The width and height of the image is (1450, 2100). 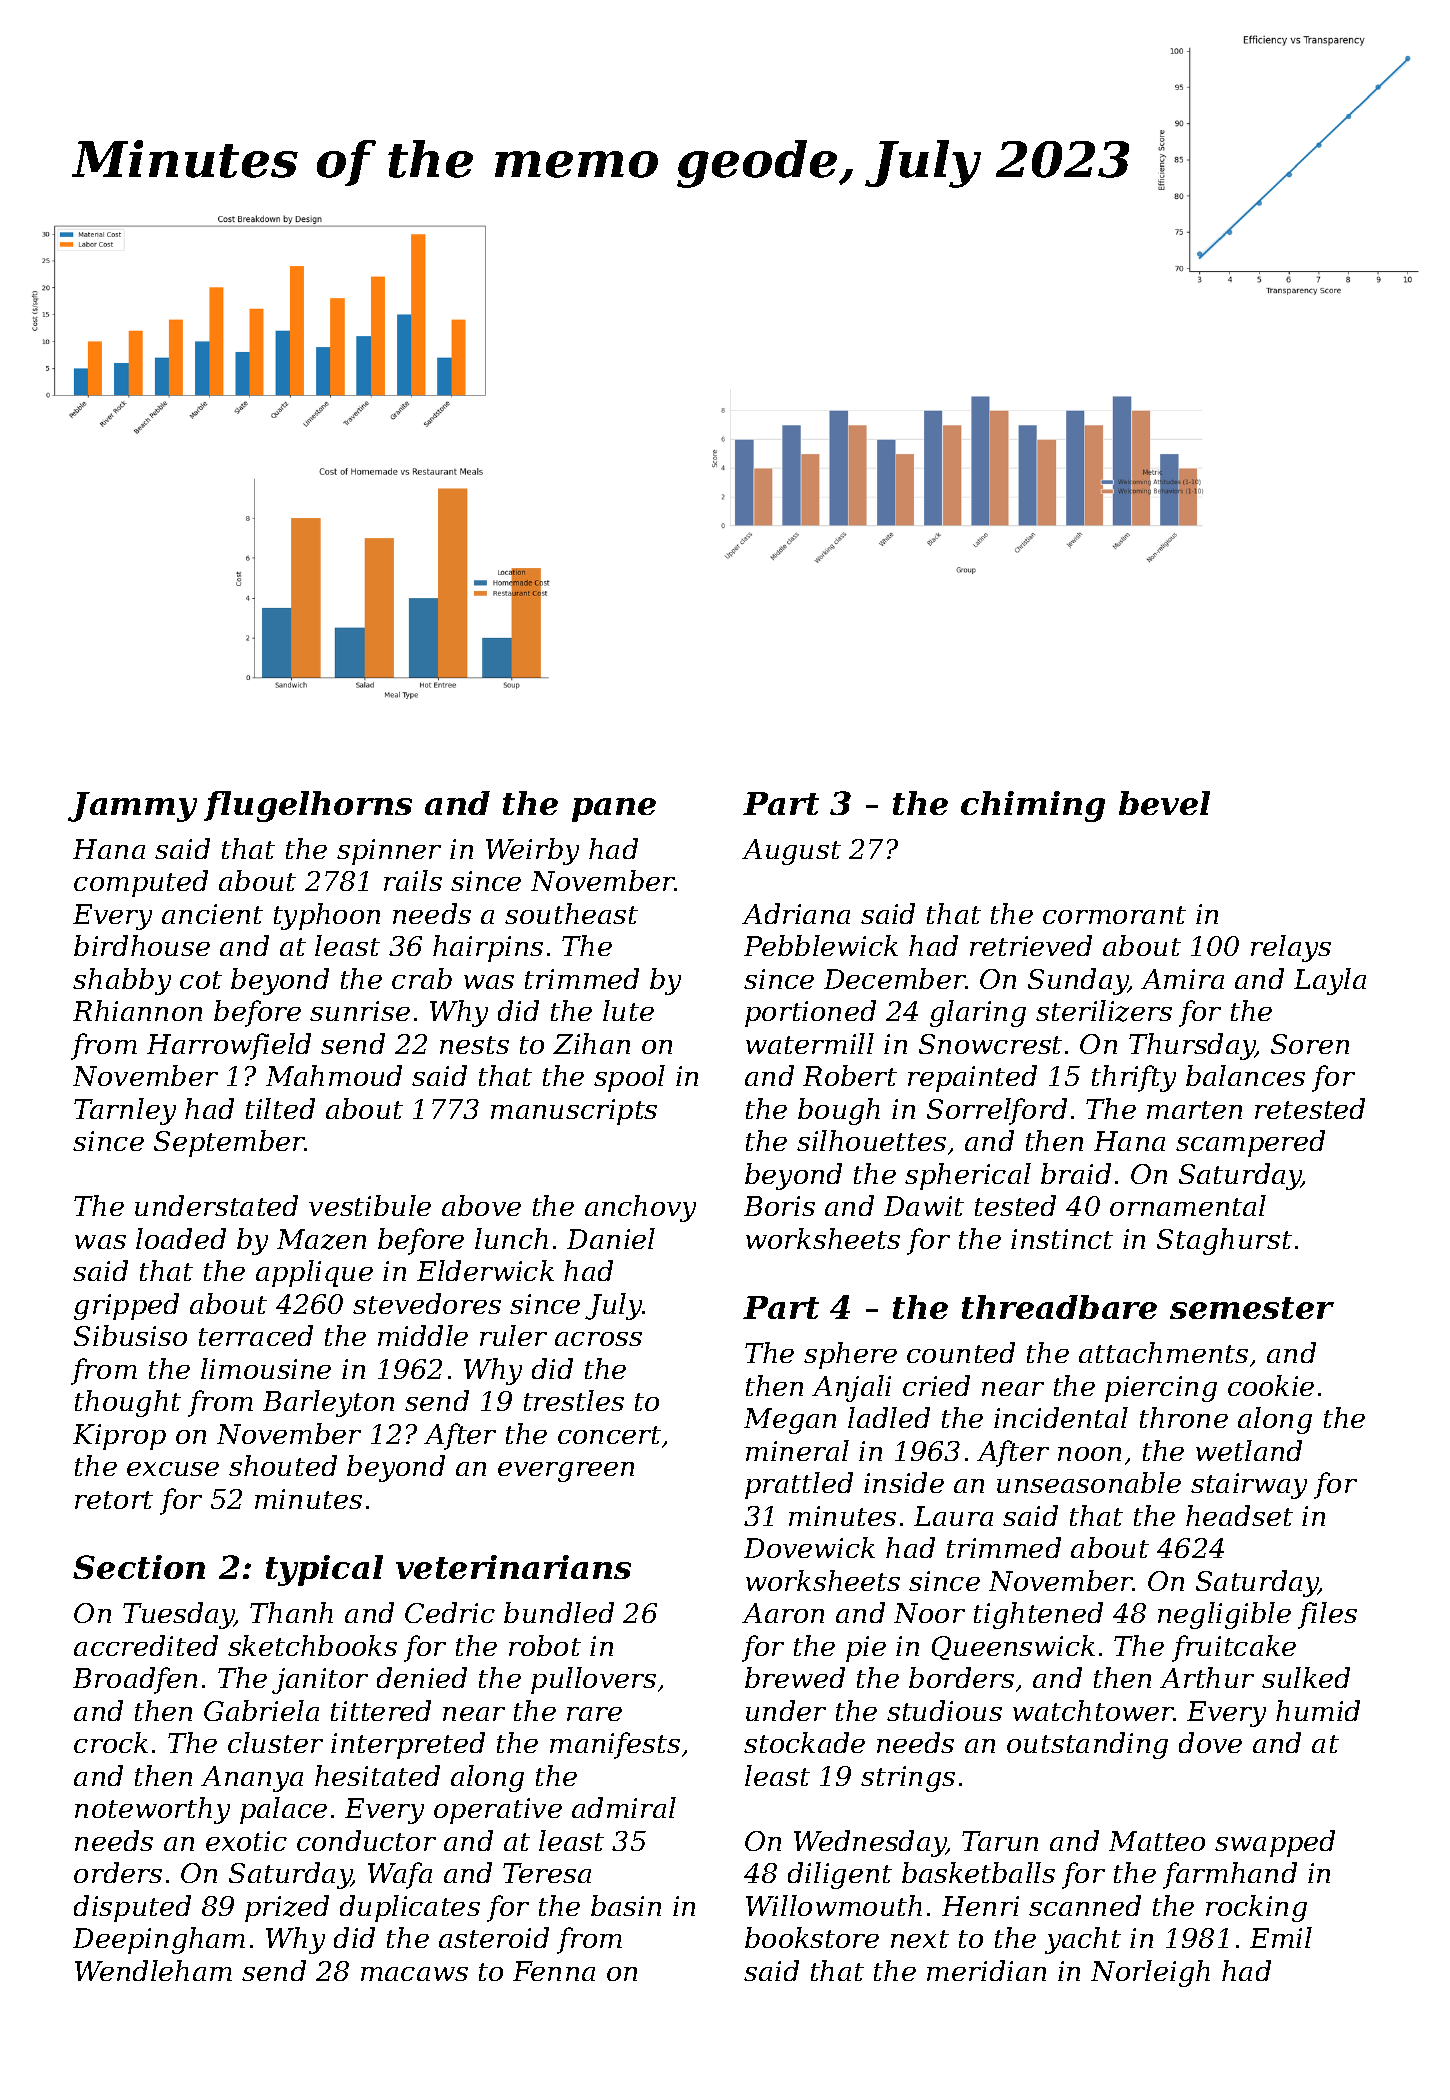 I want to click on noteworthy, so click(x=152, y=1810).
